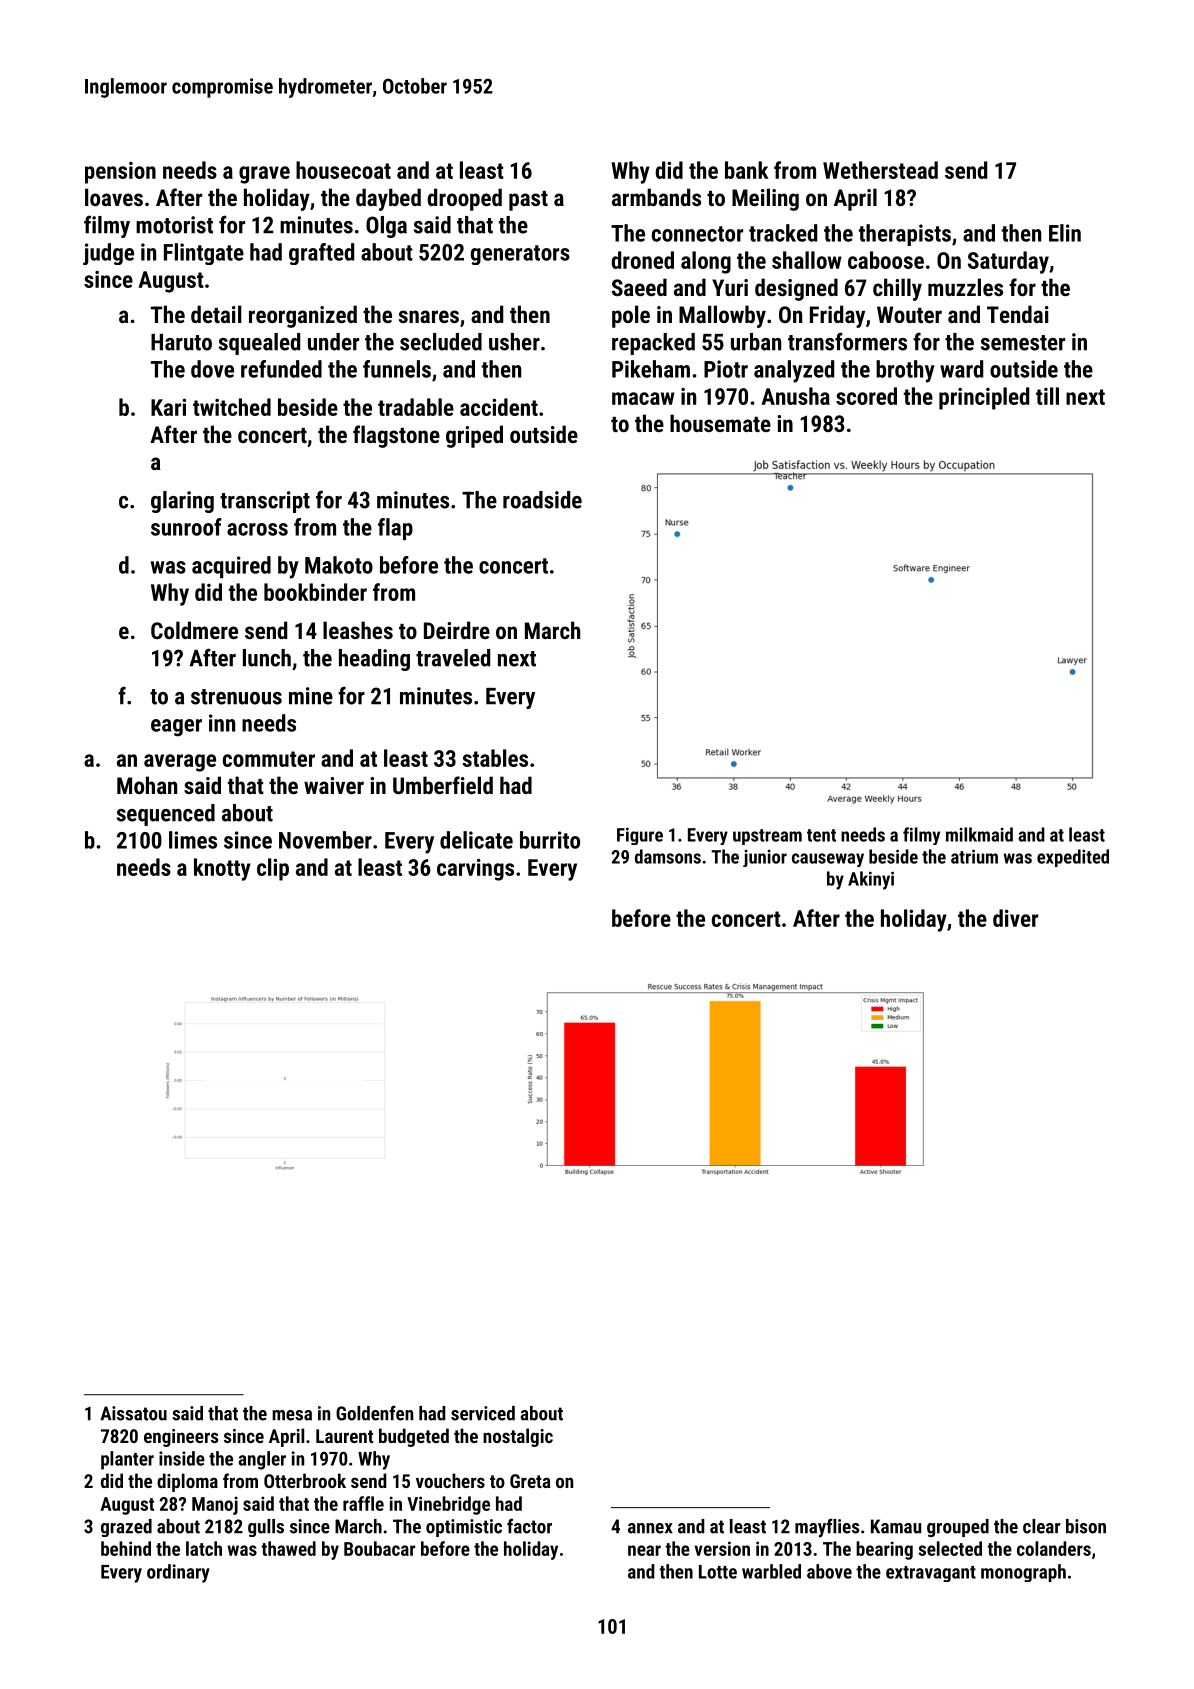 This screenshot has width=1194, height=1689. I want to click on Greta, so click(530, 1481).
